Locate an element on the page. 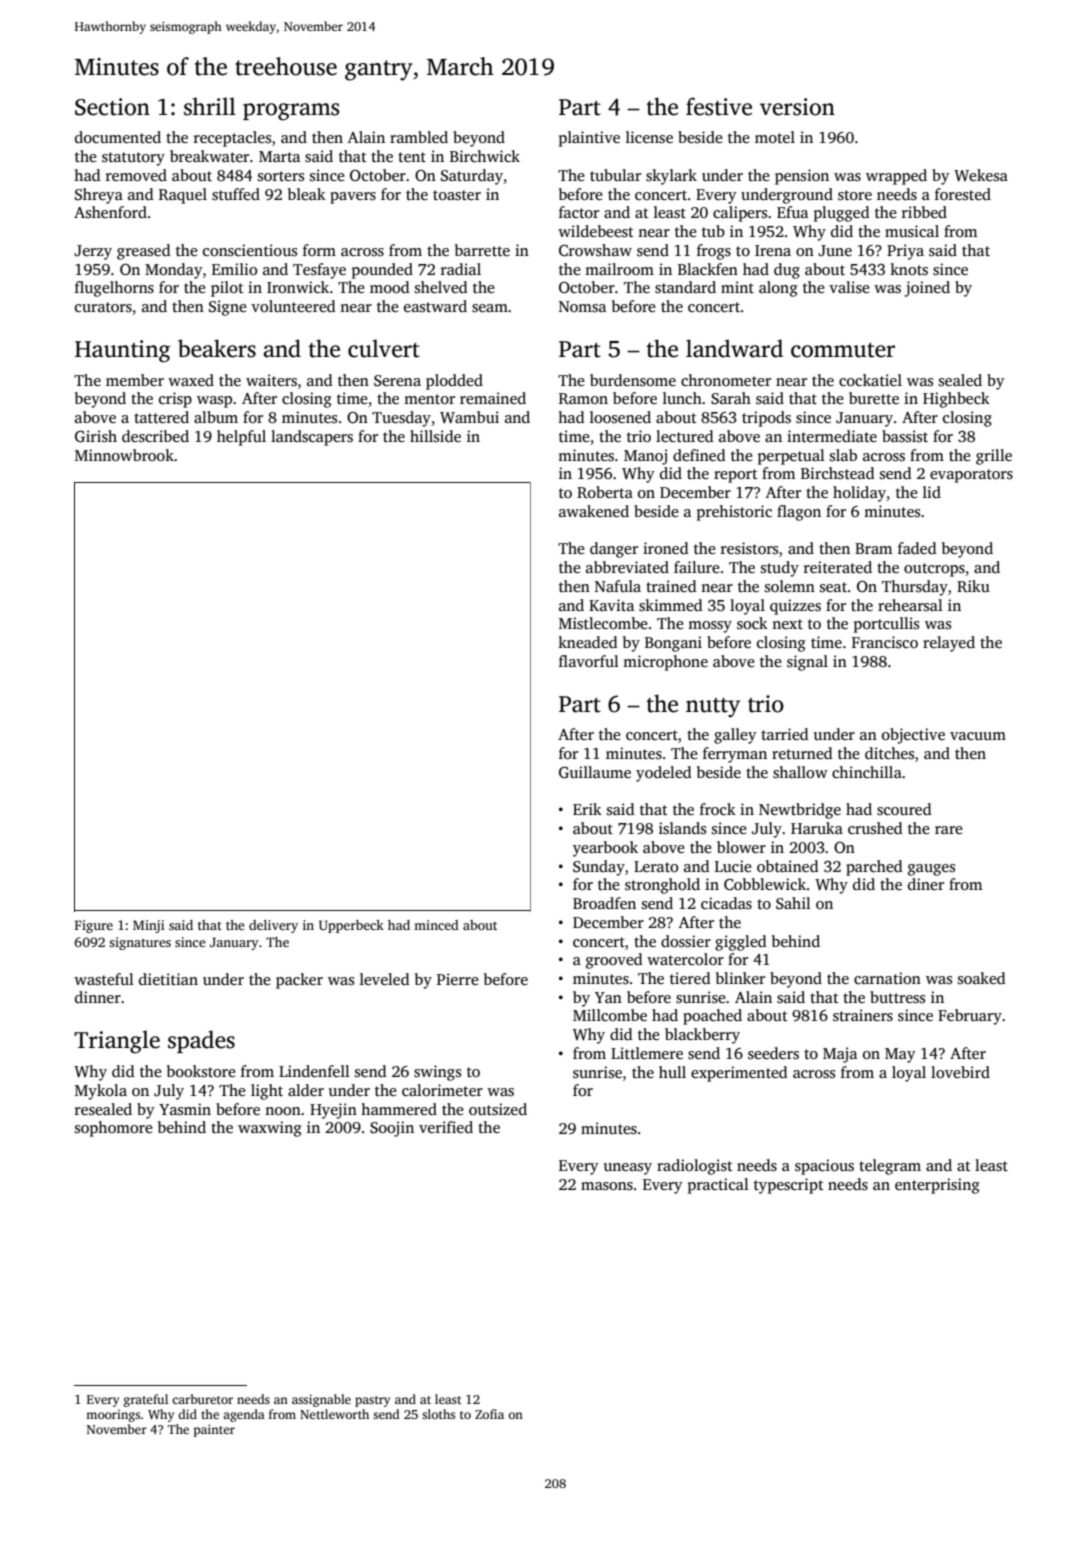  flavorful is located at coordinates (589, 661).
